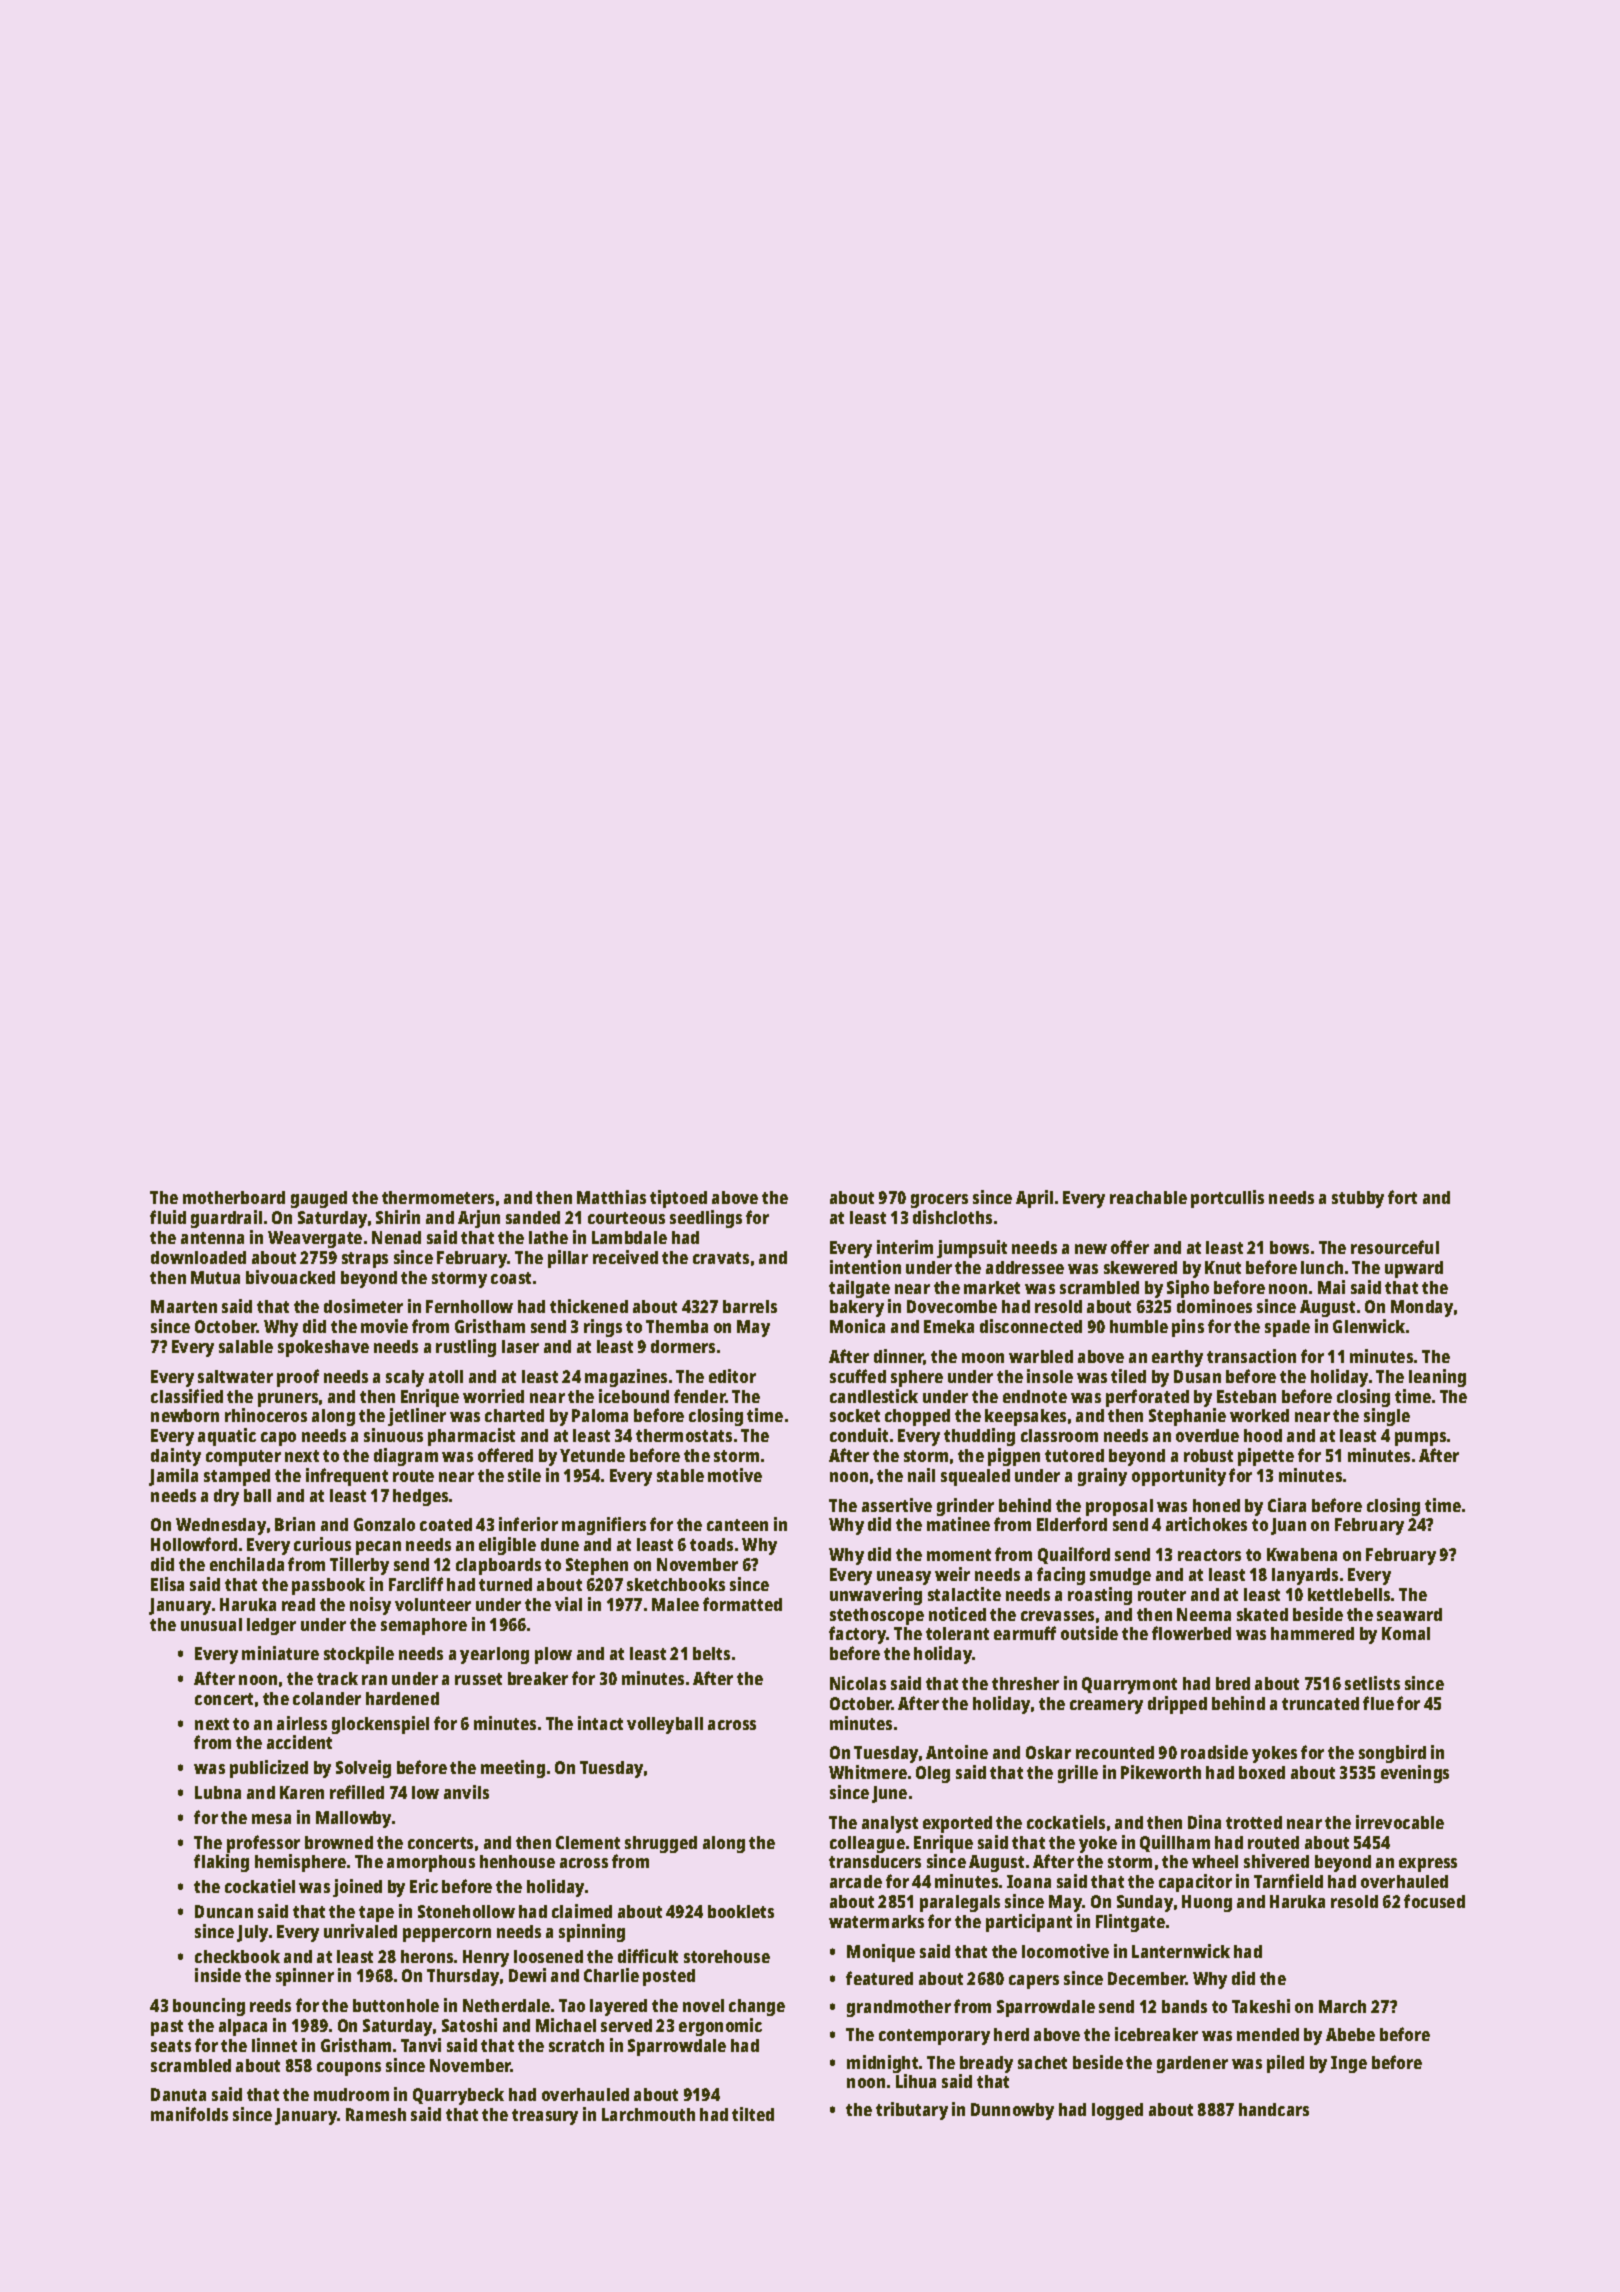 The image size is (1620, 2292). Describe the element at coordinates (1117, 2111) in the screenshot. I see `logged` at that location.
